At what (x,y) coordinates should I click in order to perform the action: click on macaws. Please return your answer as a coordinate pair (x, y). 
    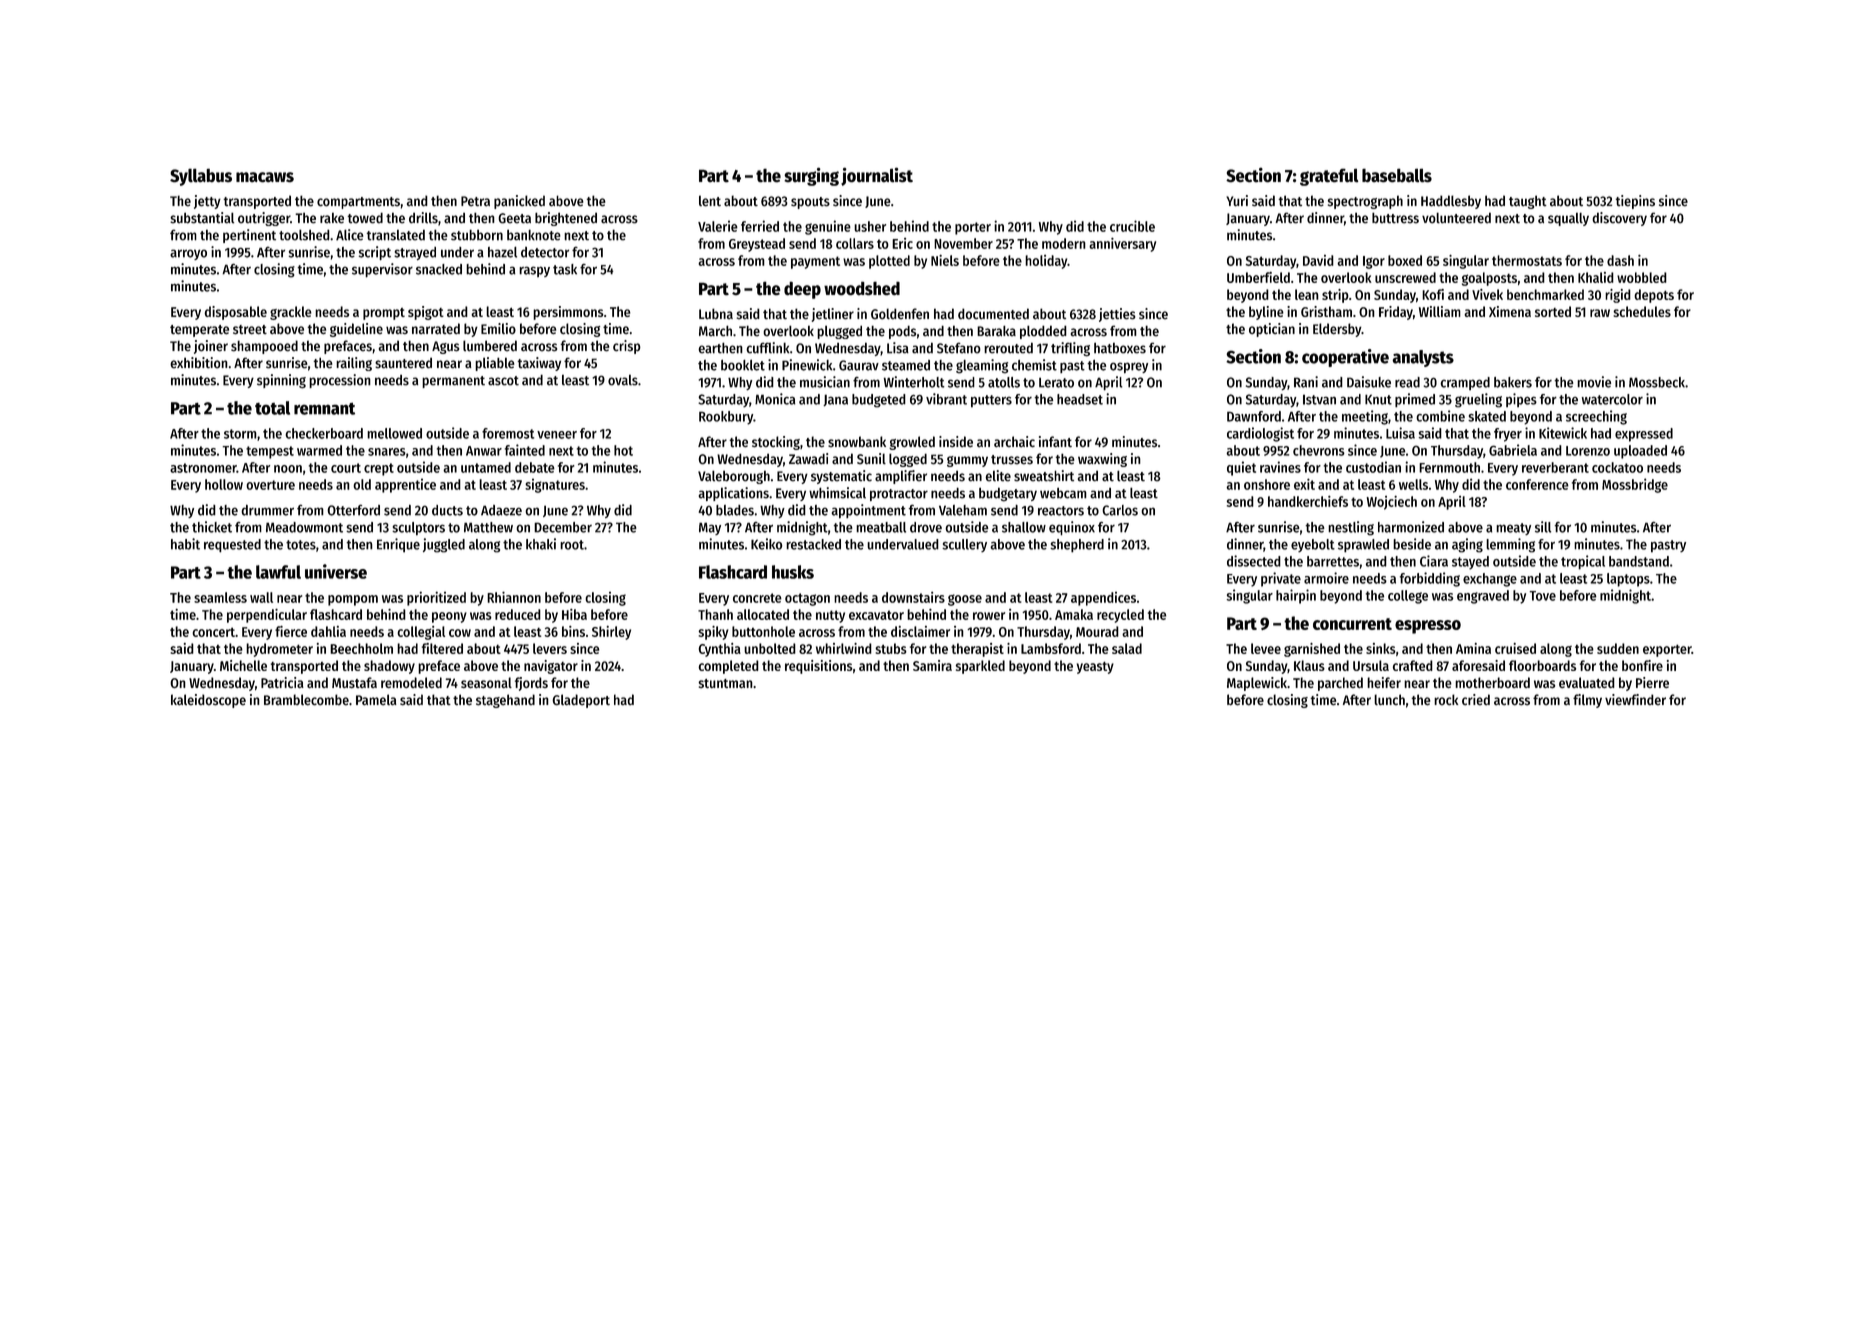
    Looking at the image, I should click on (265, 177).
